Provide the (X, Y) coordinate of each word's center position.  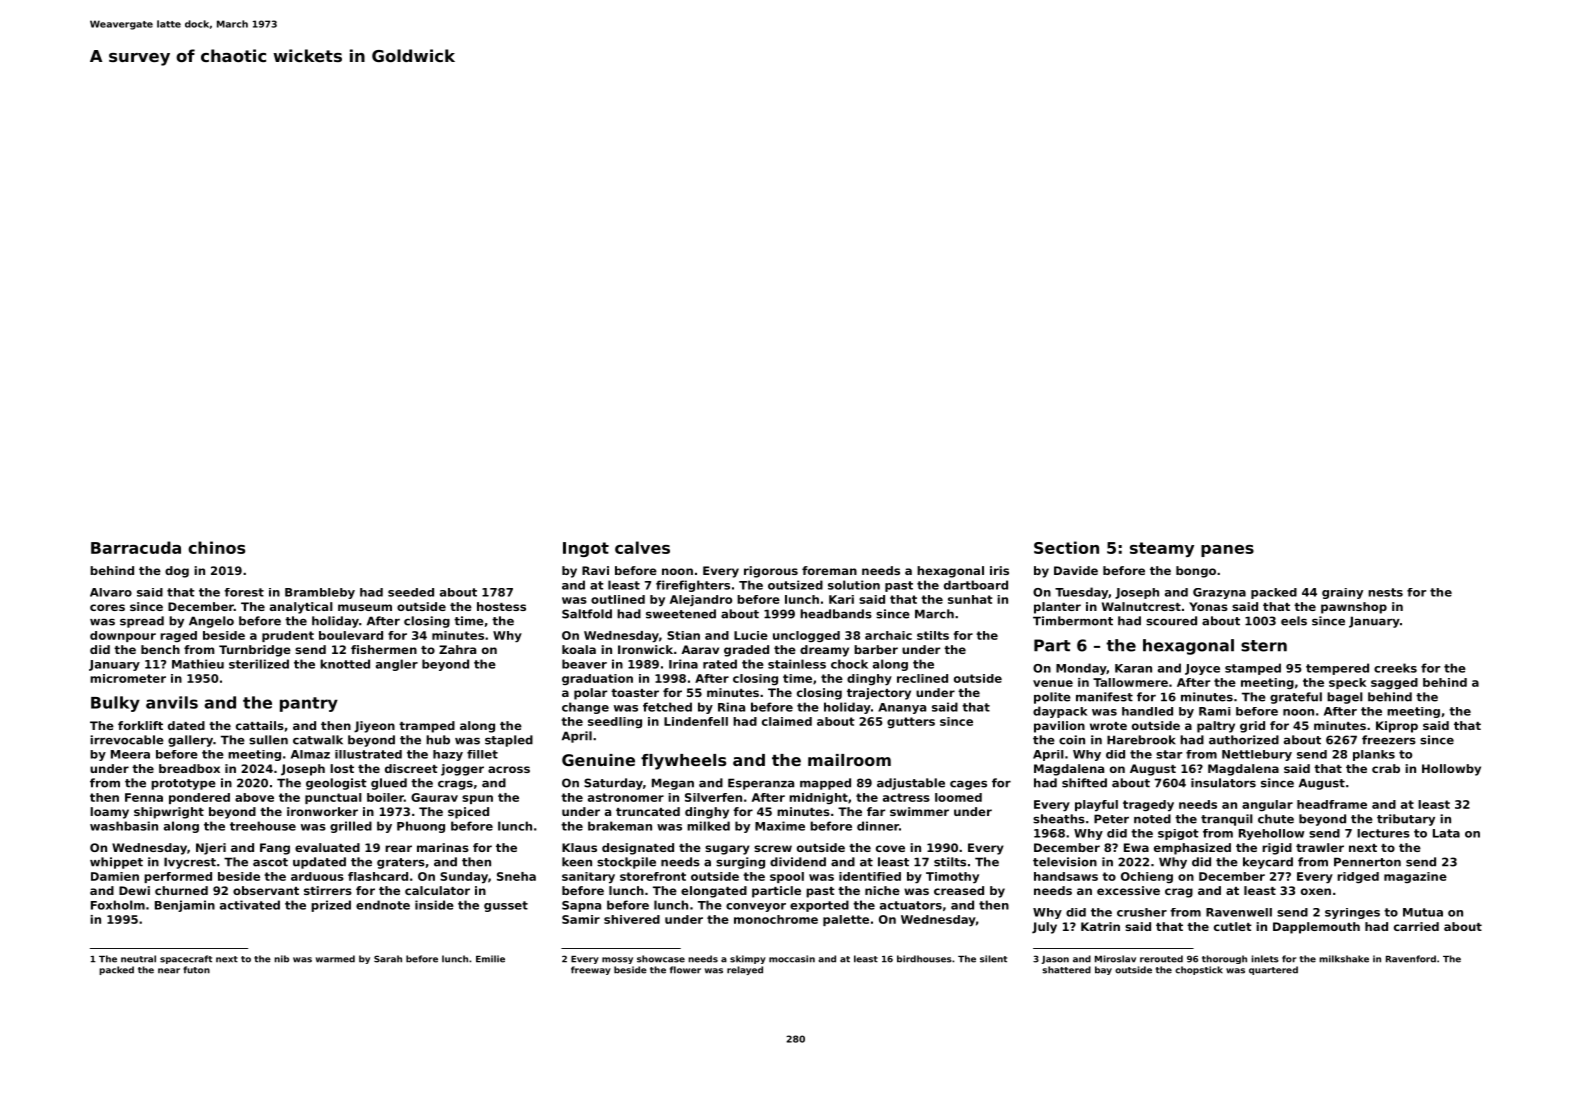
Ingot (586, 549)
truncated (648, 811)
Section (1066, 547)
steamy (1162, 549)
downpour (123, 636)
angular (1267, 805)
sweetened (681, 614)
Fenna (144, 797)
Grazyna (1219, 593)
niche (882, 890)
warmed (335, 959)
